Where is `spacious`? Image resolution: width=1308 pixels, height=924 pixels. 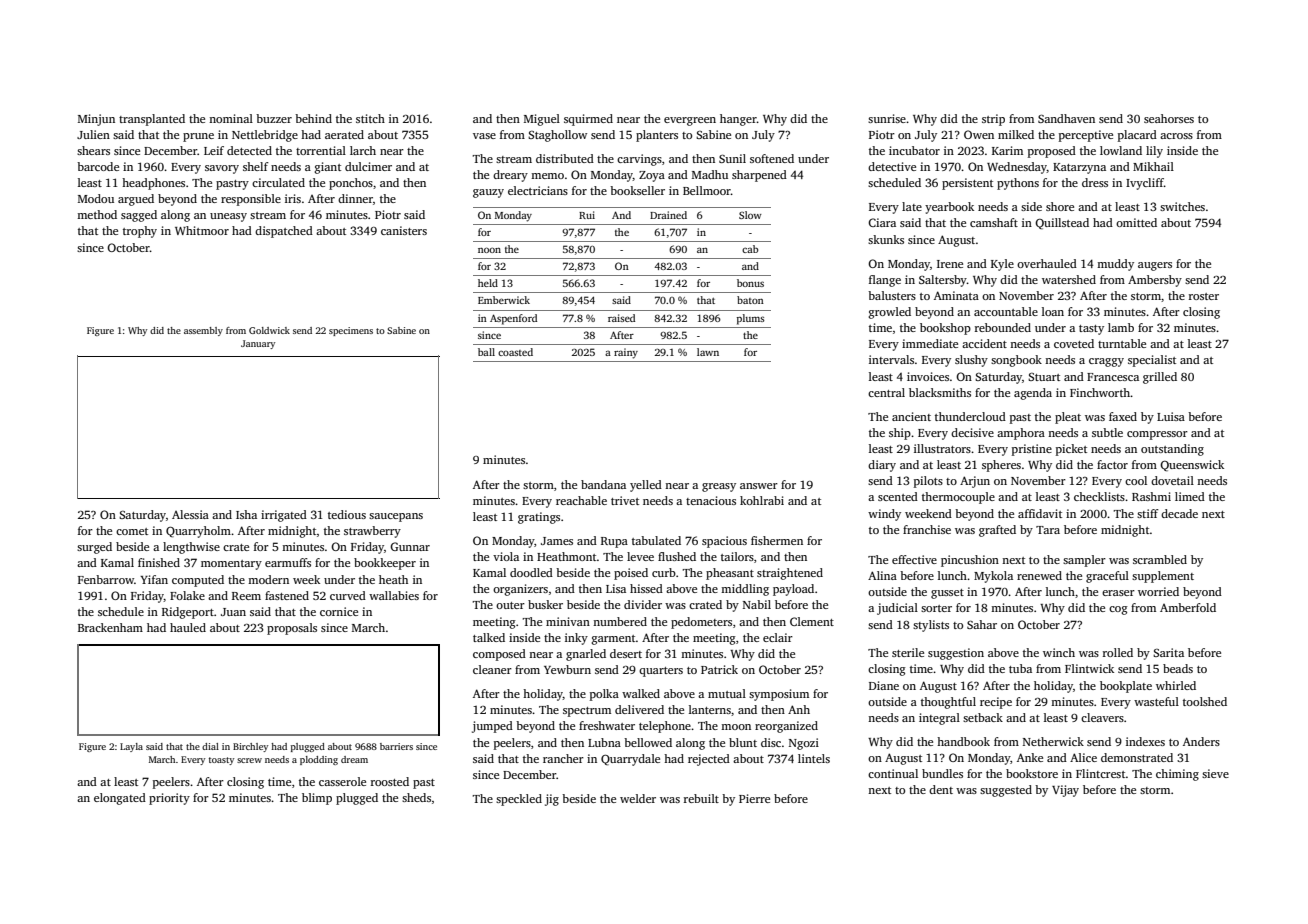
spacious is located at coordinates (724, 542).
